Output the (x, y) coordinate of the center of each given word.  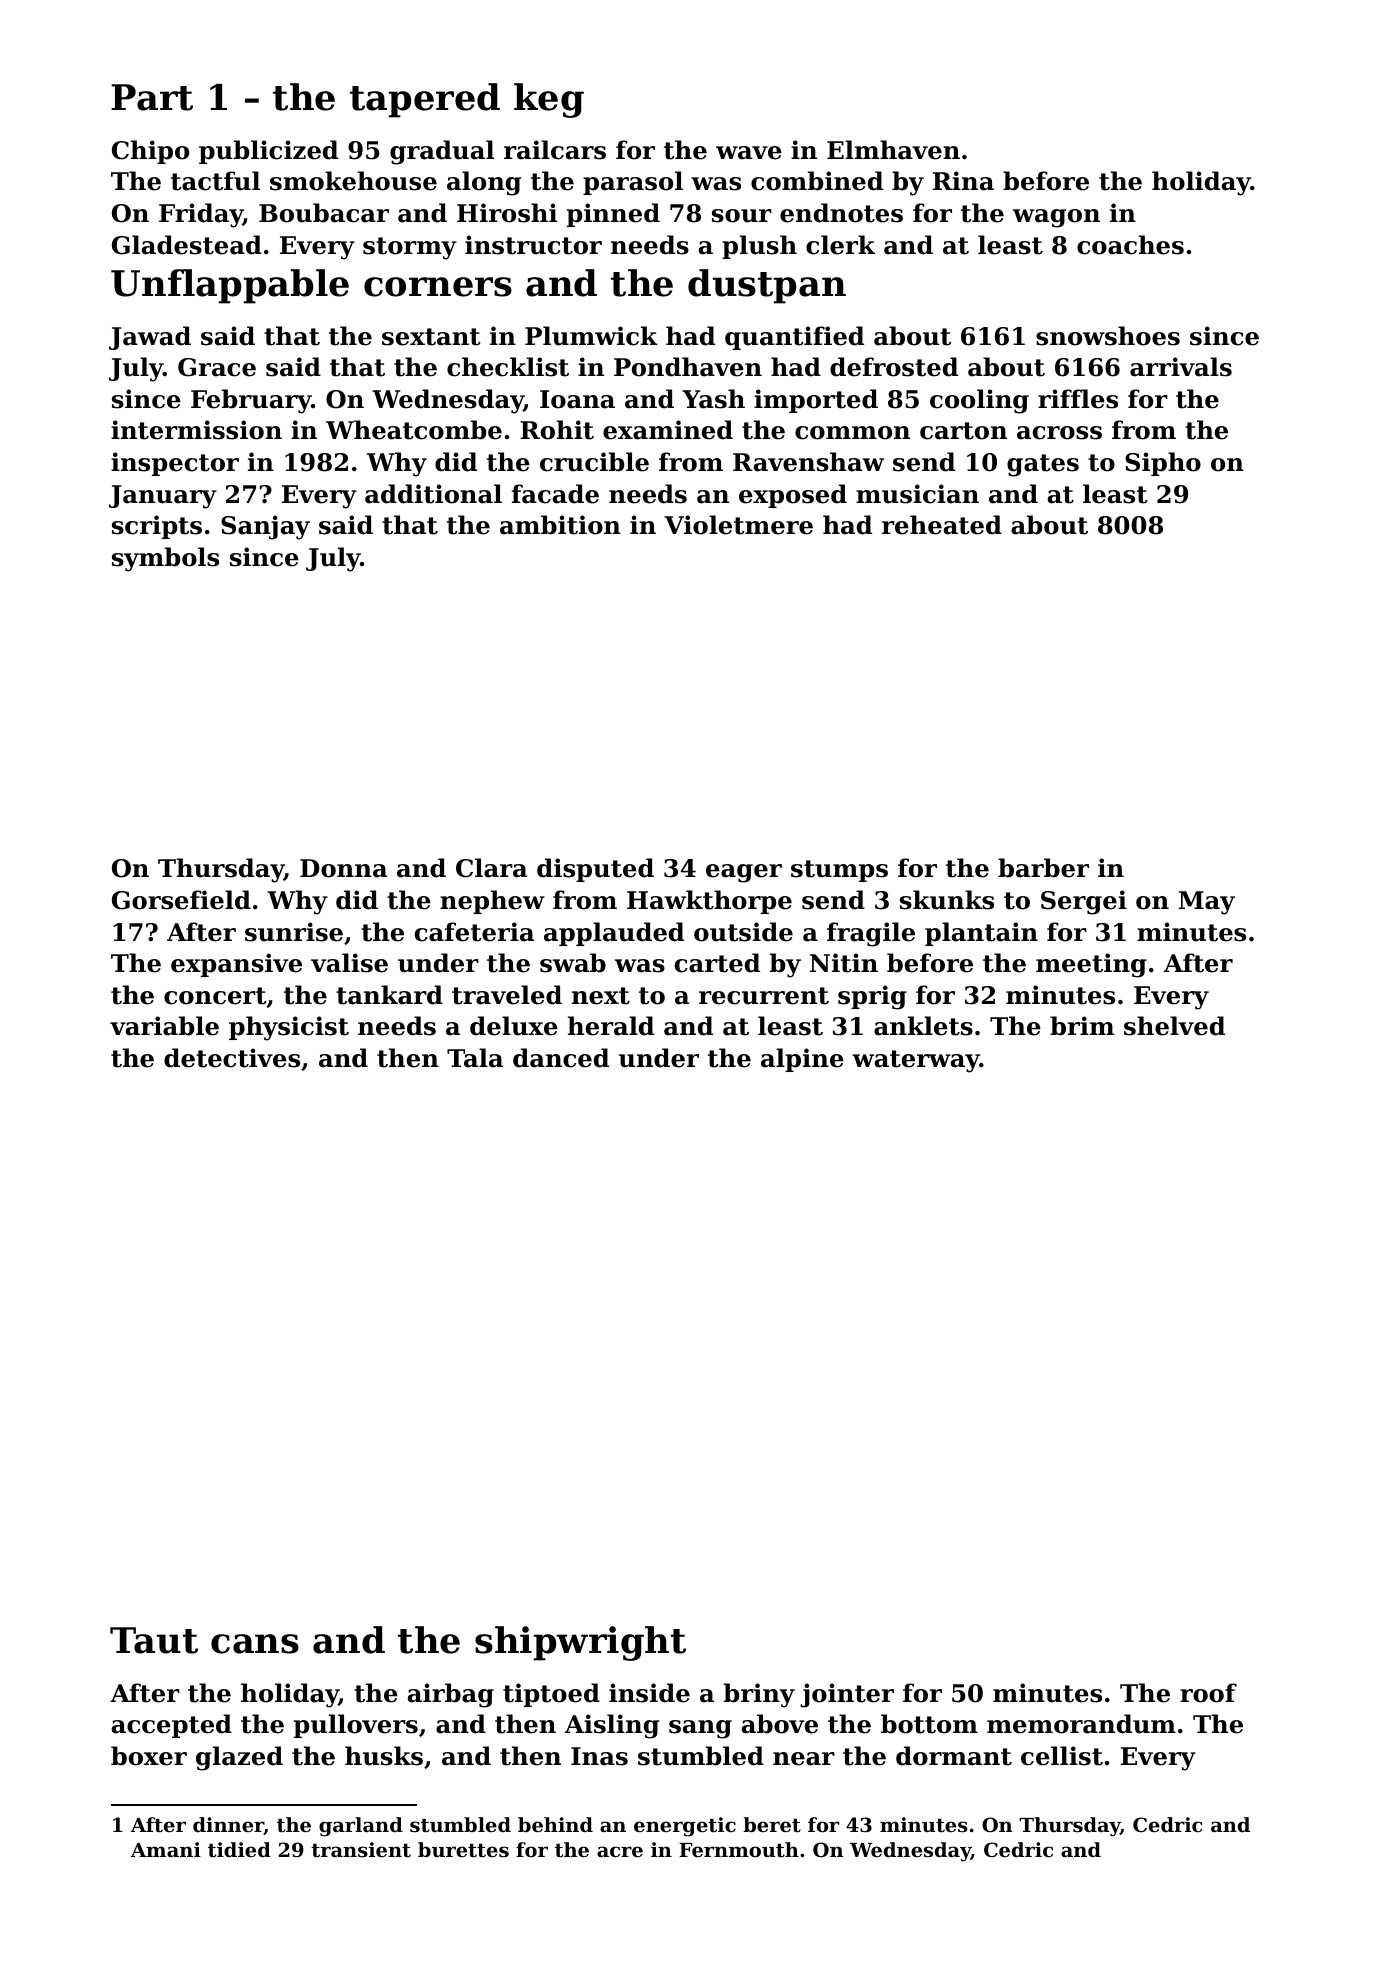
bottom (929, 1724)
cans (255, 1644)
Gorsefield (181, 900)
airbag (451, 1695)
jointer (847, 1695)
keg (549, 100)
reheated (942, 525)
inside (649, 1693)
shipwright (580, 1643)
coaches (1130, 245)
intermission (196, 430)
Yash (713, 399)
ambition (560, 525)
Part (152, 97)
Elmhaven (893, 150)
